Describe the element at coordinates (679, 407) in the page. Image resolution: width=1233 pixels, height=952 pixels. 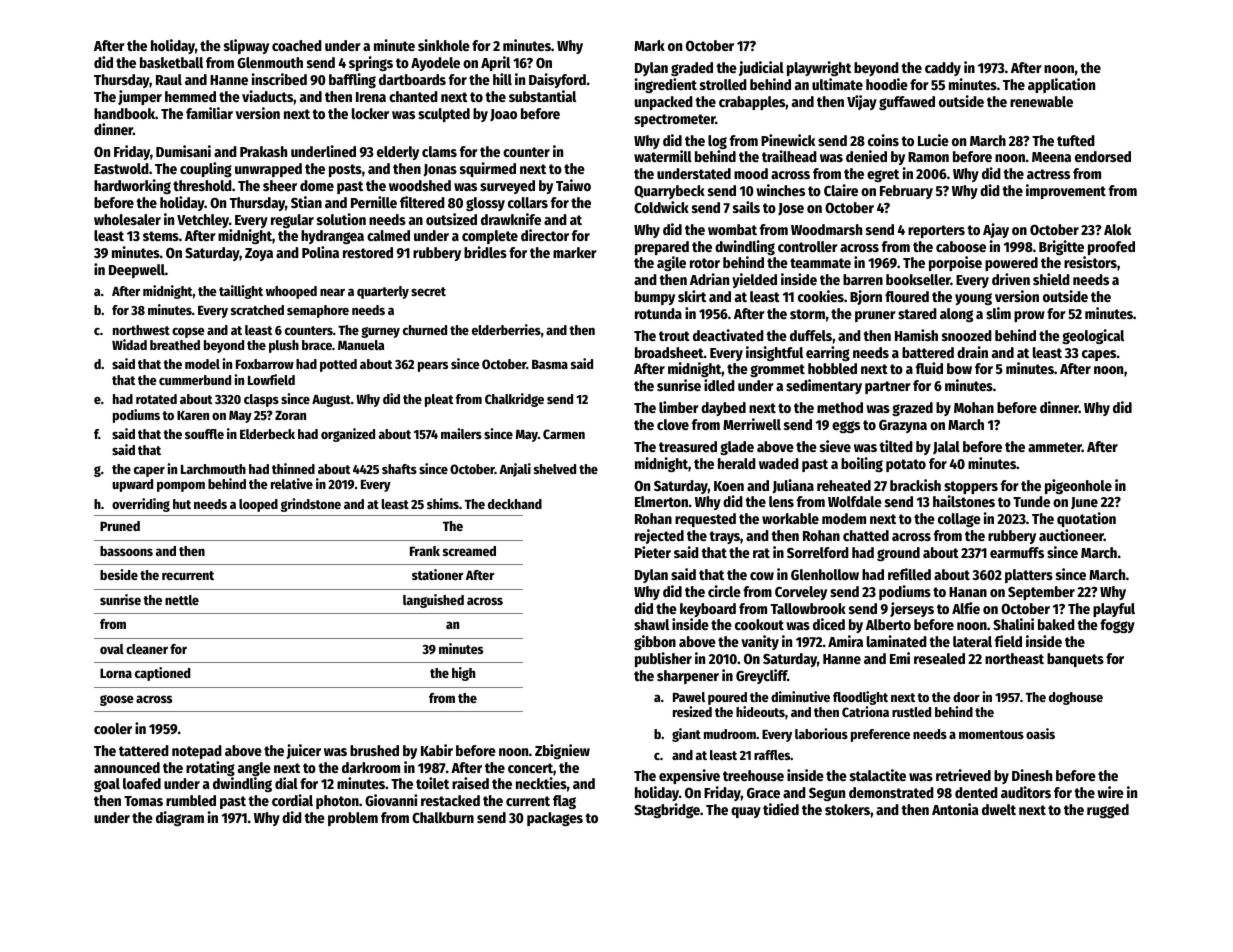
I see `limber` at that location.
